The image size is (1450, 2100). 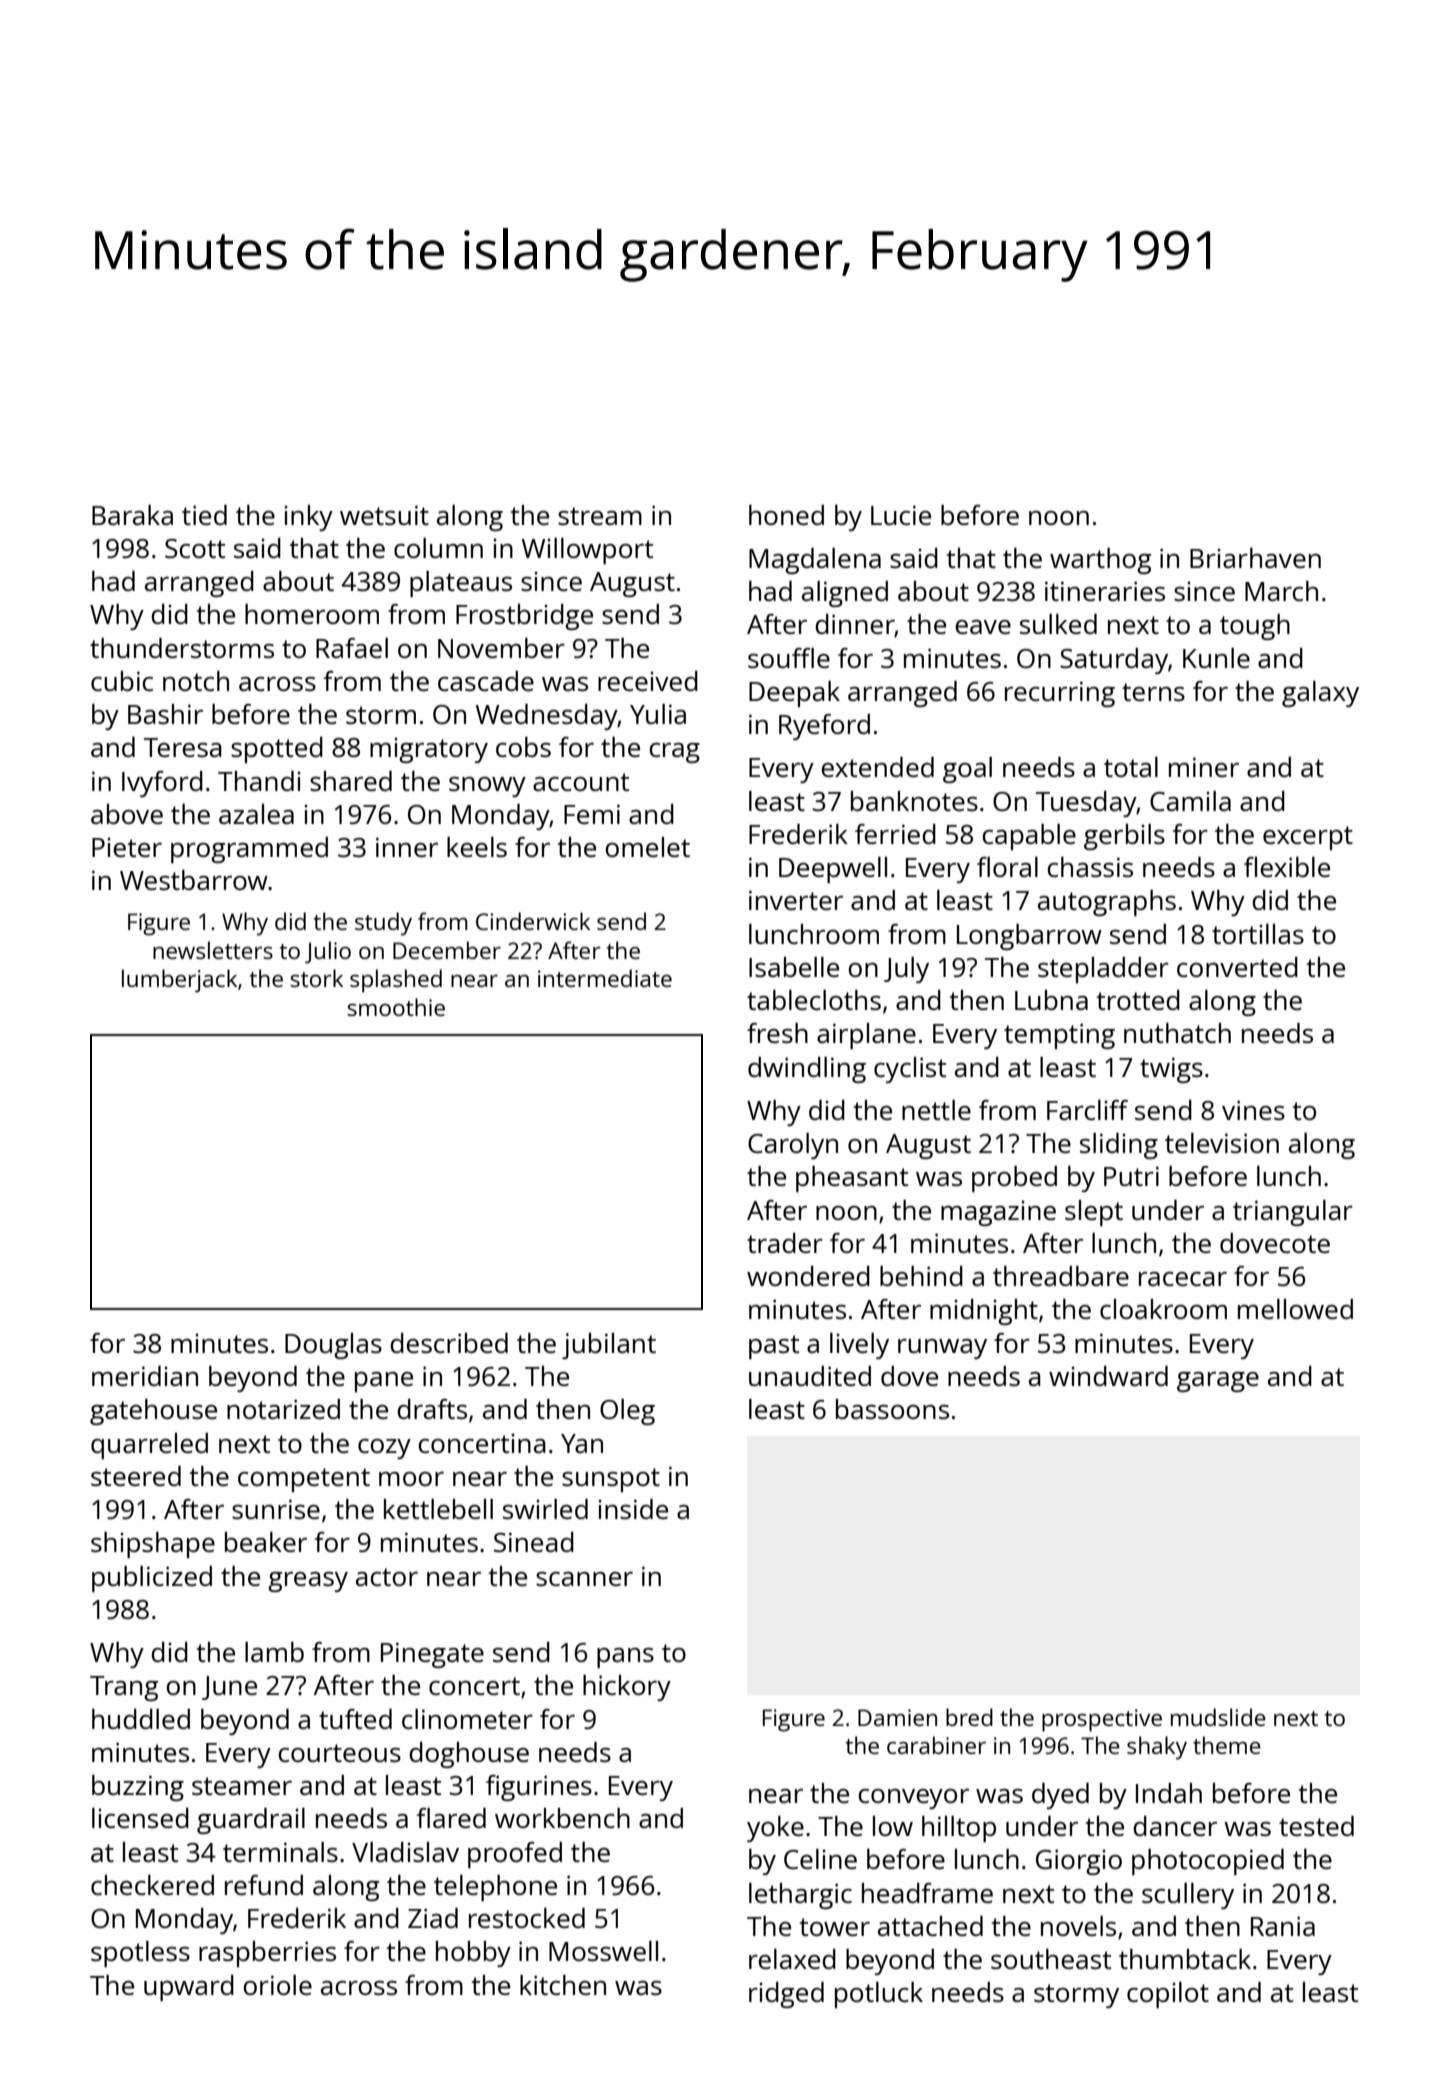 What do you see at coordinates (277, 1985) in the screenshot?
I see `oriole` at bounding box center [277, 1985].
